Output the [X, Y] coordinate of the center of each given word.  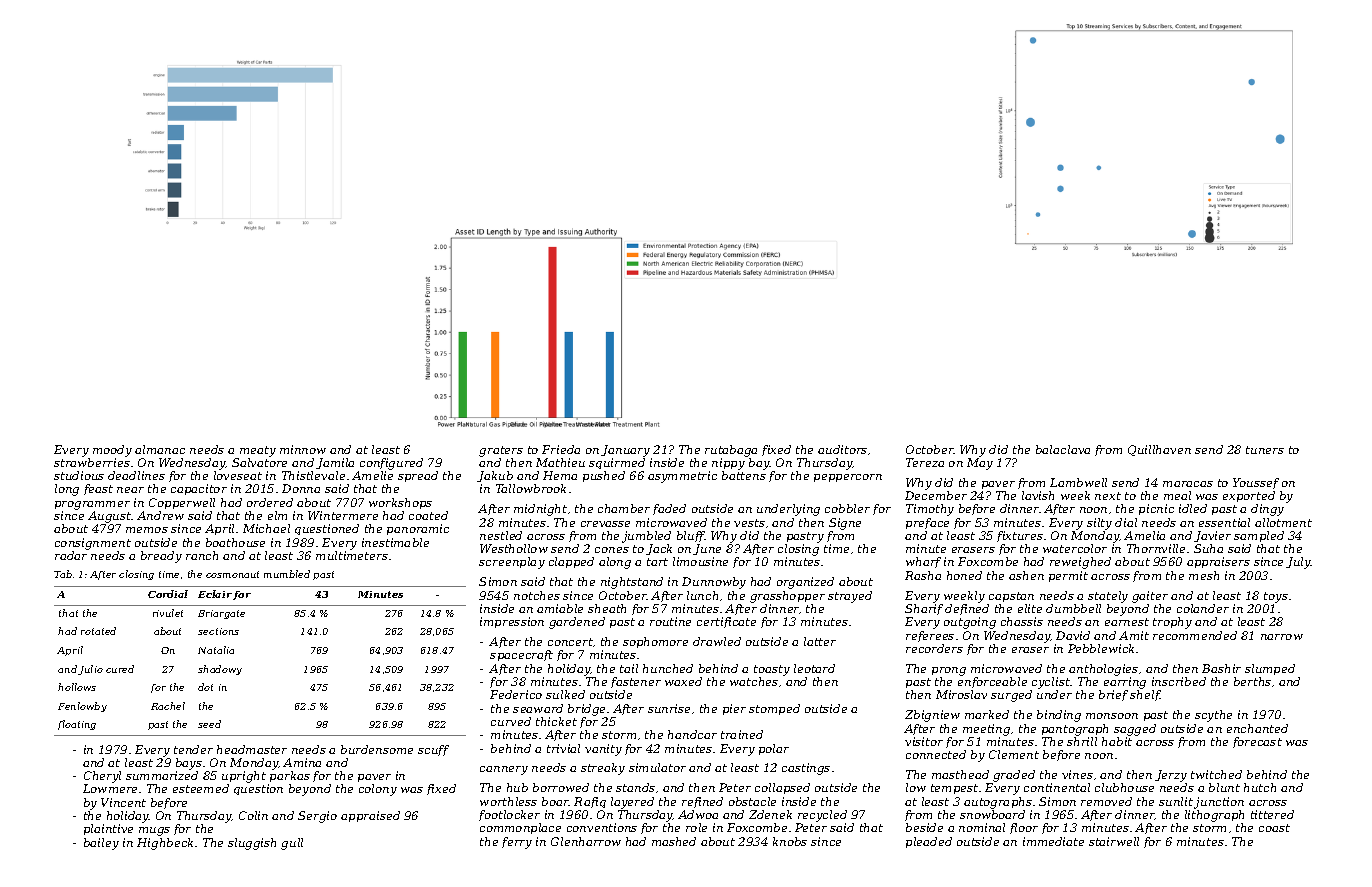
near [130, 490]
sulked [565, 694]
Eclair [215, 594]
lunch [702, 595]
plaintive [108, 829]
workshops [400, 503]
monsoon [1112, 716]
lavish [1038, 495]
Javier [1212, 536]
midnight [540, 510]
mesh [1204, 575]
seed [209, 724]
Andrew [160, 515]
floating [77, 725]
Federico [516, 694]
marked [987, 714]
